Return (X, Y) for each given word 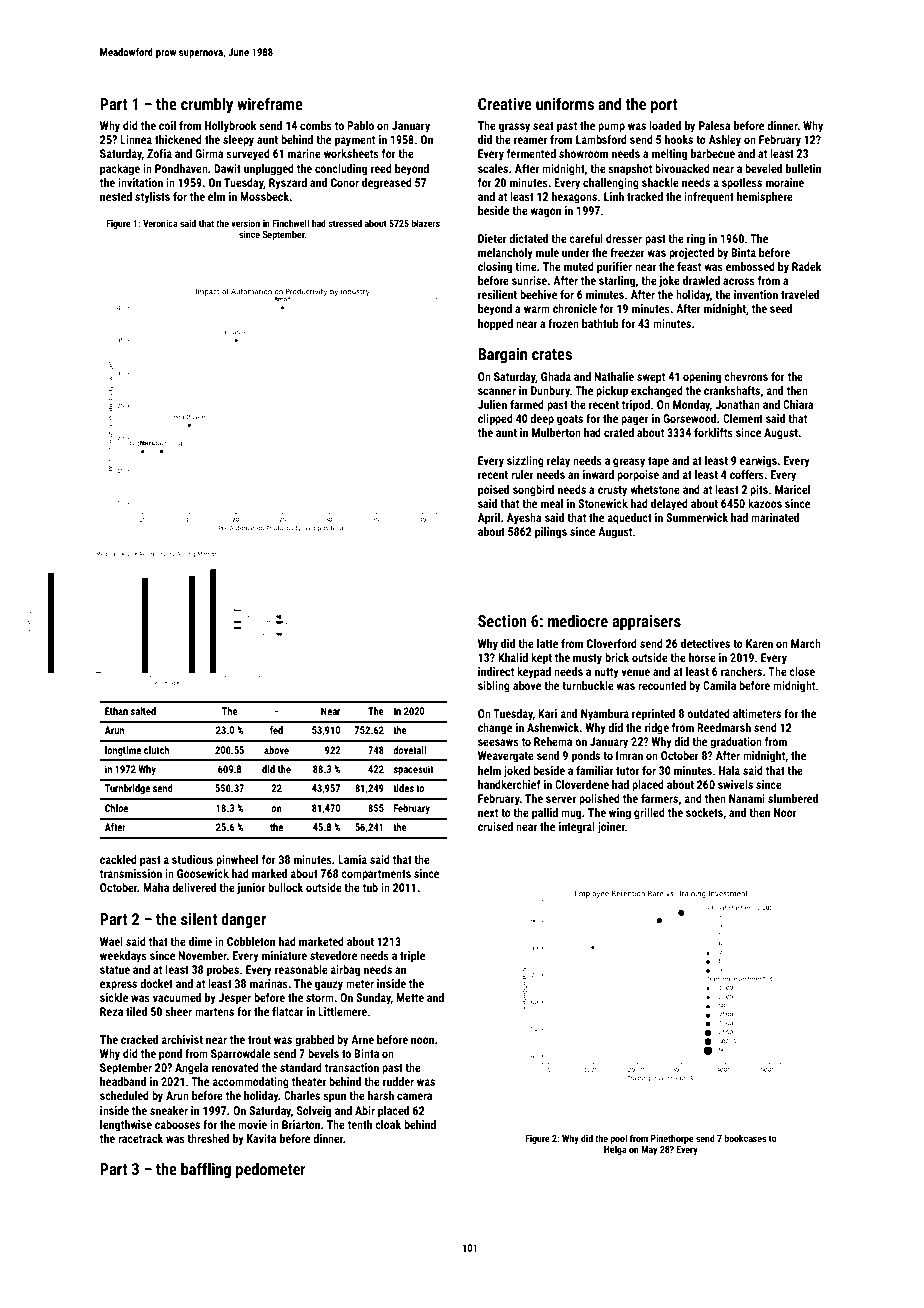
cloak (388, 1124)
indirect (496, 671)
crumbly (207, 105)
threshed (208, 1138)
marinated (775, 517)
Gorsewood (689, 418)
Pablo (360, 125)
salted (143, 711)
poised (493, 491)
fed (276, 730)
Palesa (715, 125)
